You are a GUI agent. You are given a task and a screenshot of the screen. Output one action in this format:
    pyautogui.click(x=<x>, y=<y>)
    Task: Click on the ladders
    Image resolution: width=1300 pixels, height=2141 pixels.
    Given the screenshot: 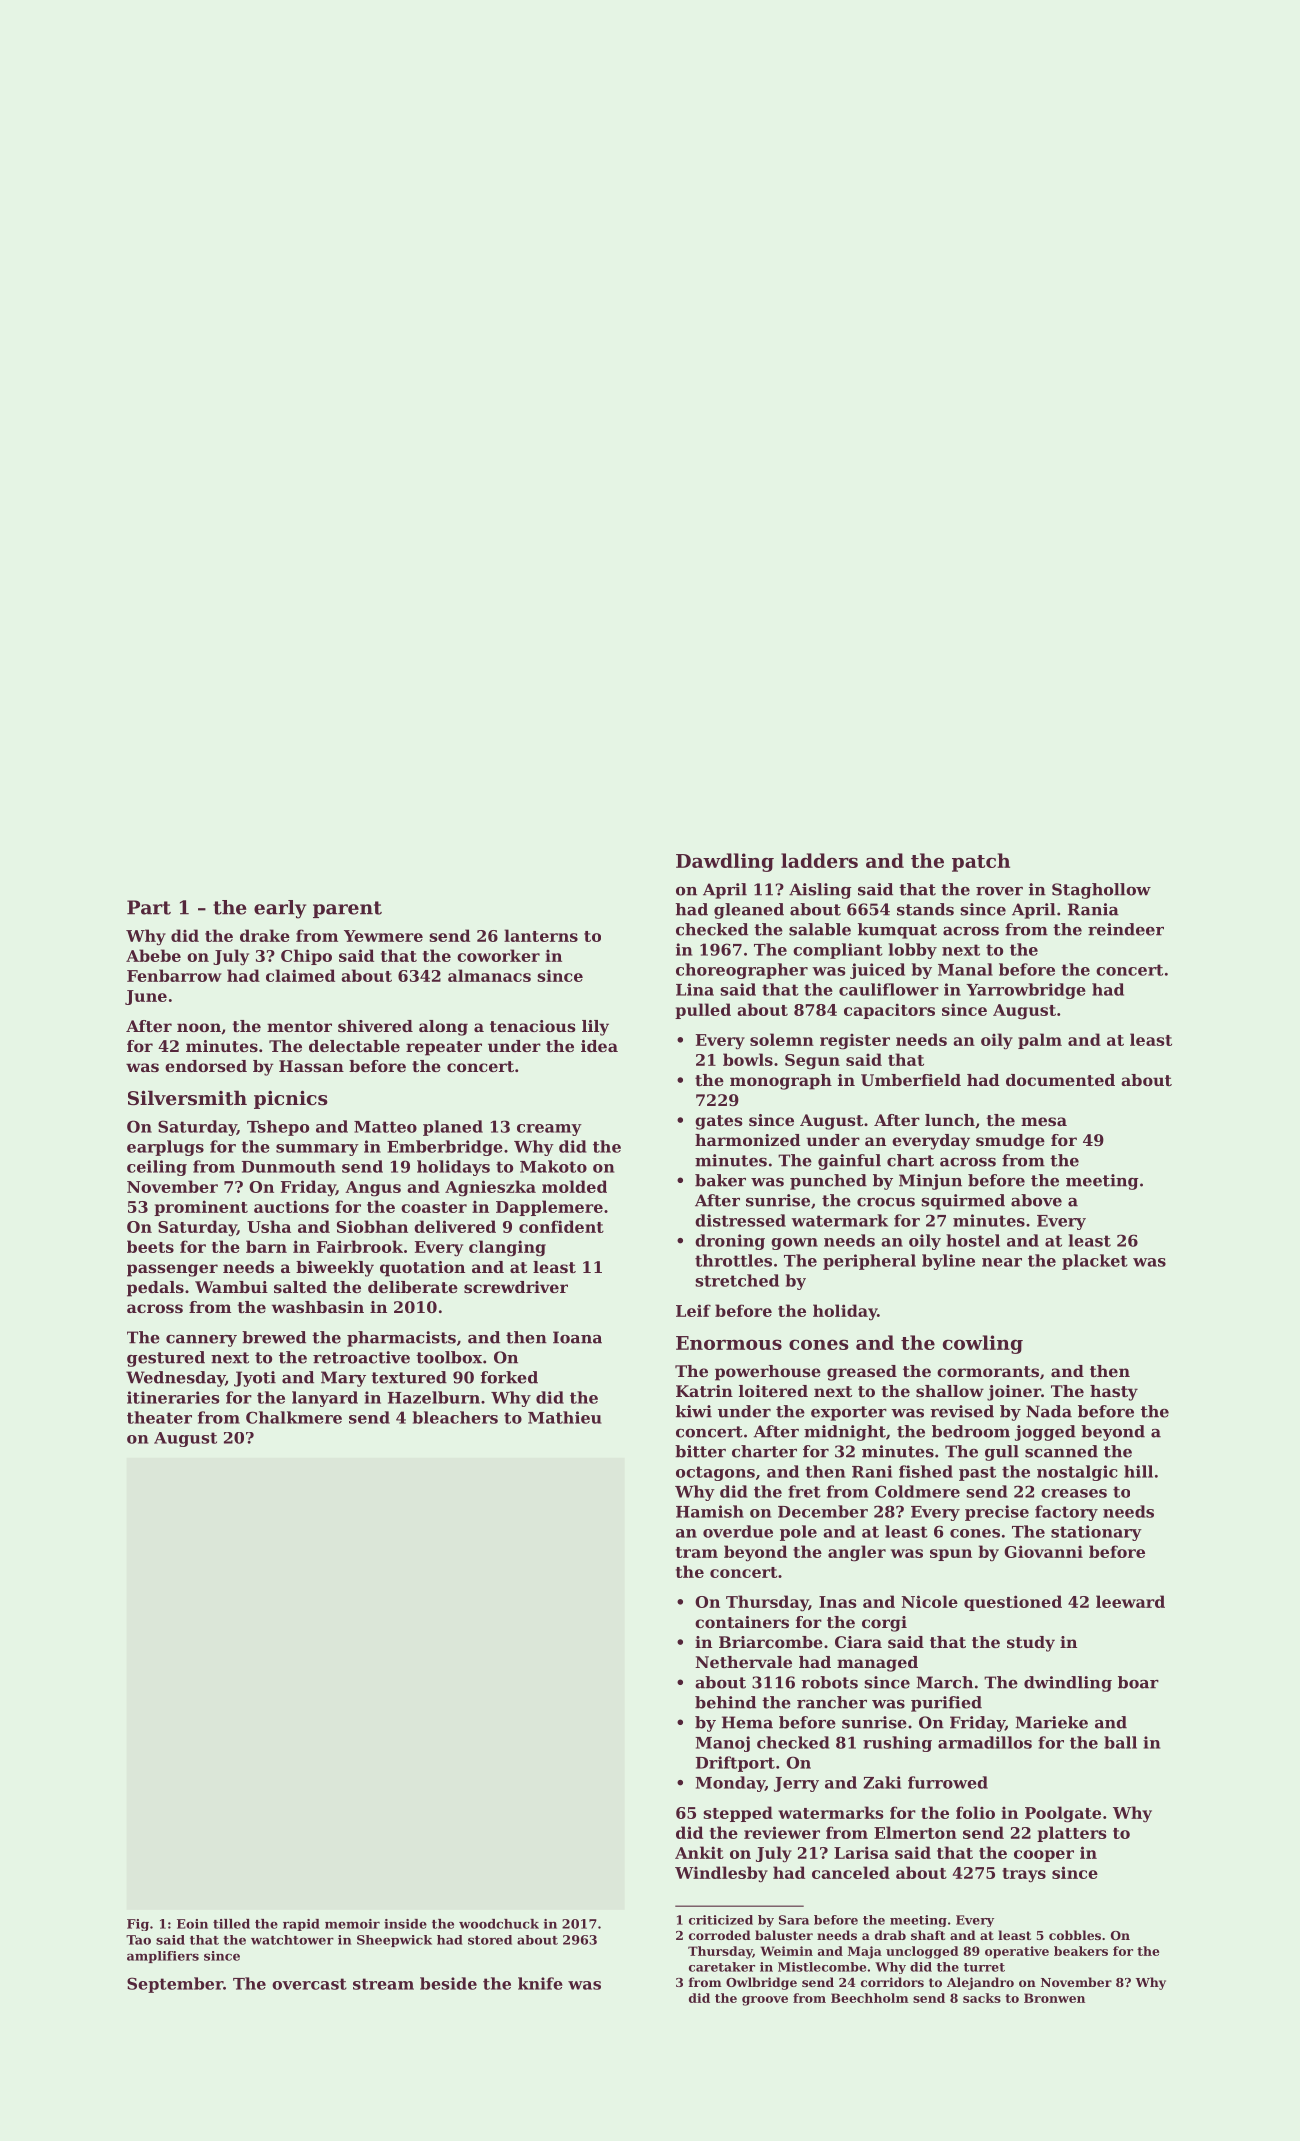 What is the action you would take?
    pyautogui.click(x=819, y=860)
